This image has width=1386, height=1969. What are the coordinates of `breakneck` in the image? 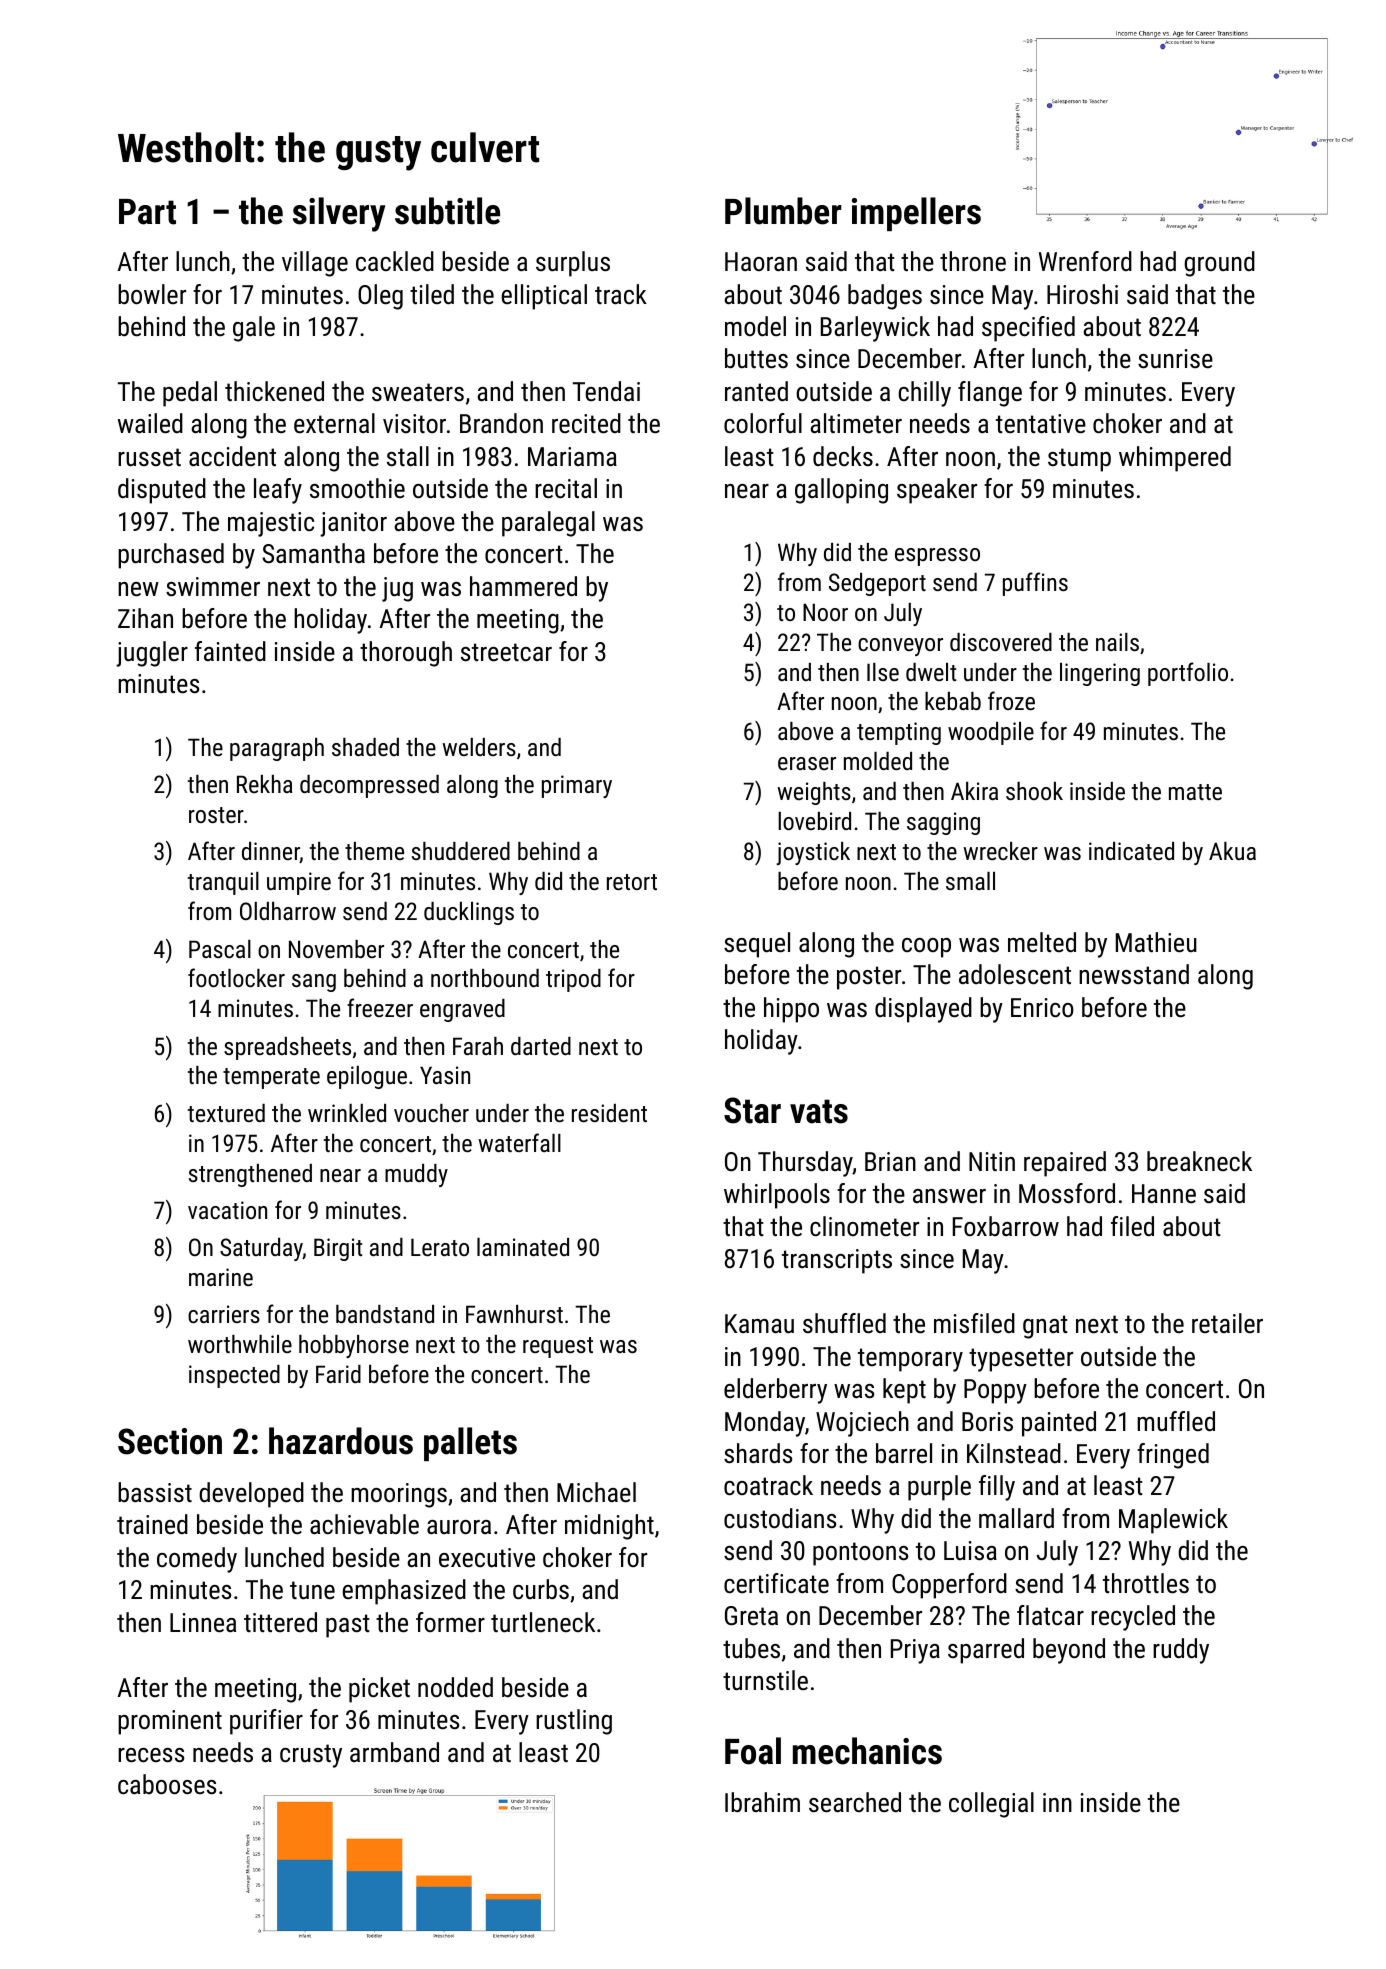 It's located at (1199, 1161).
